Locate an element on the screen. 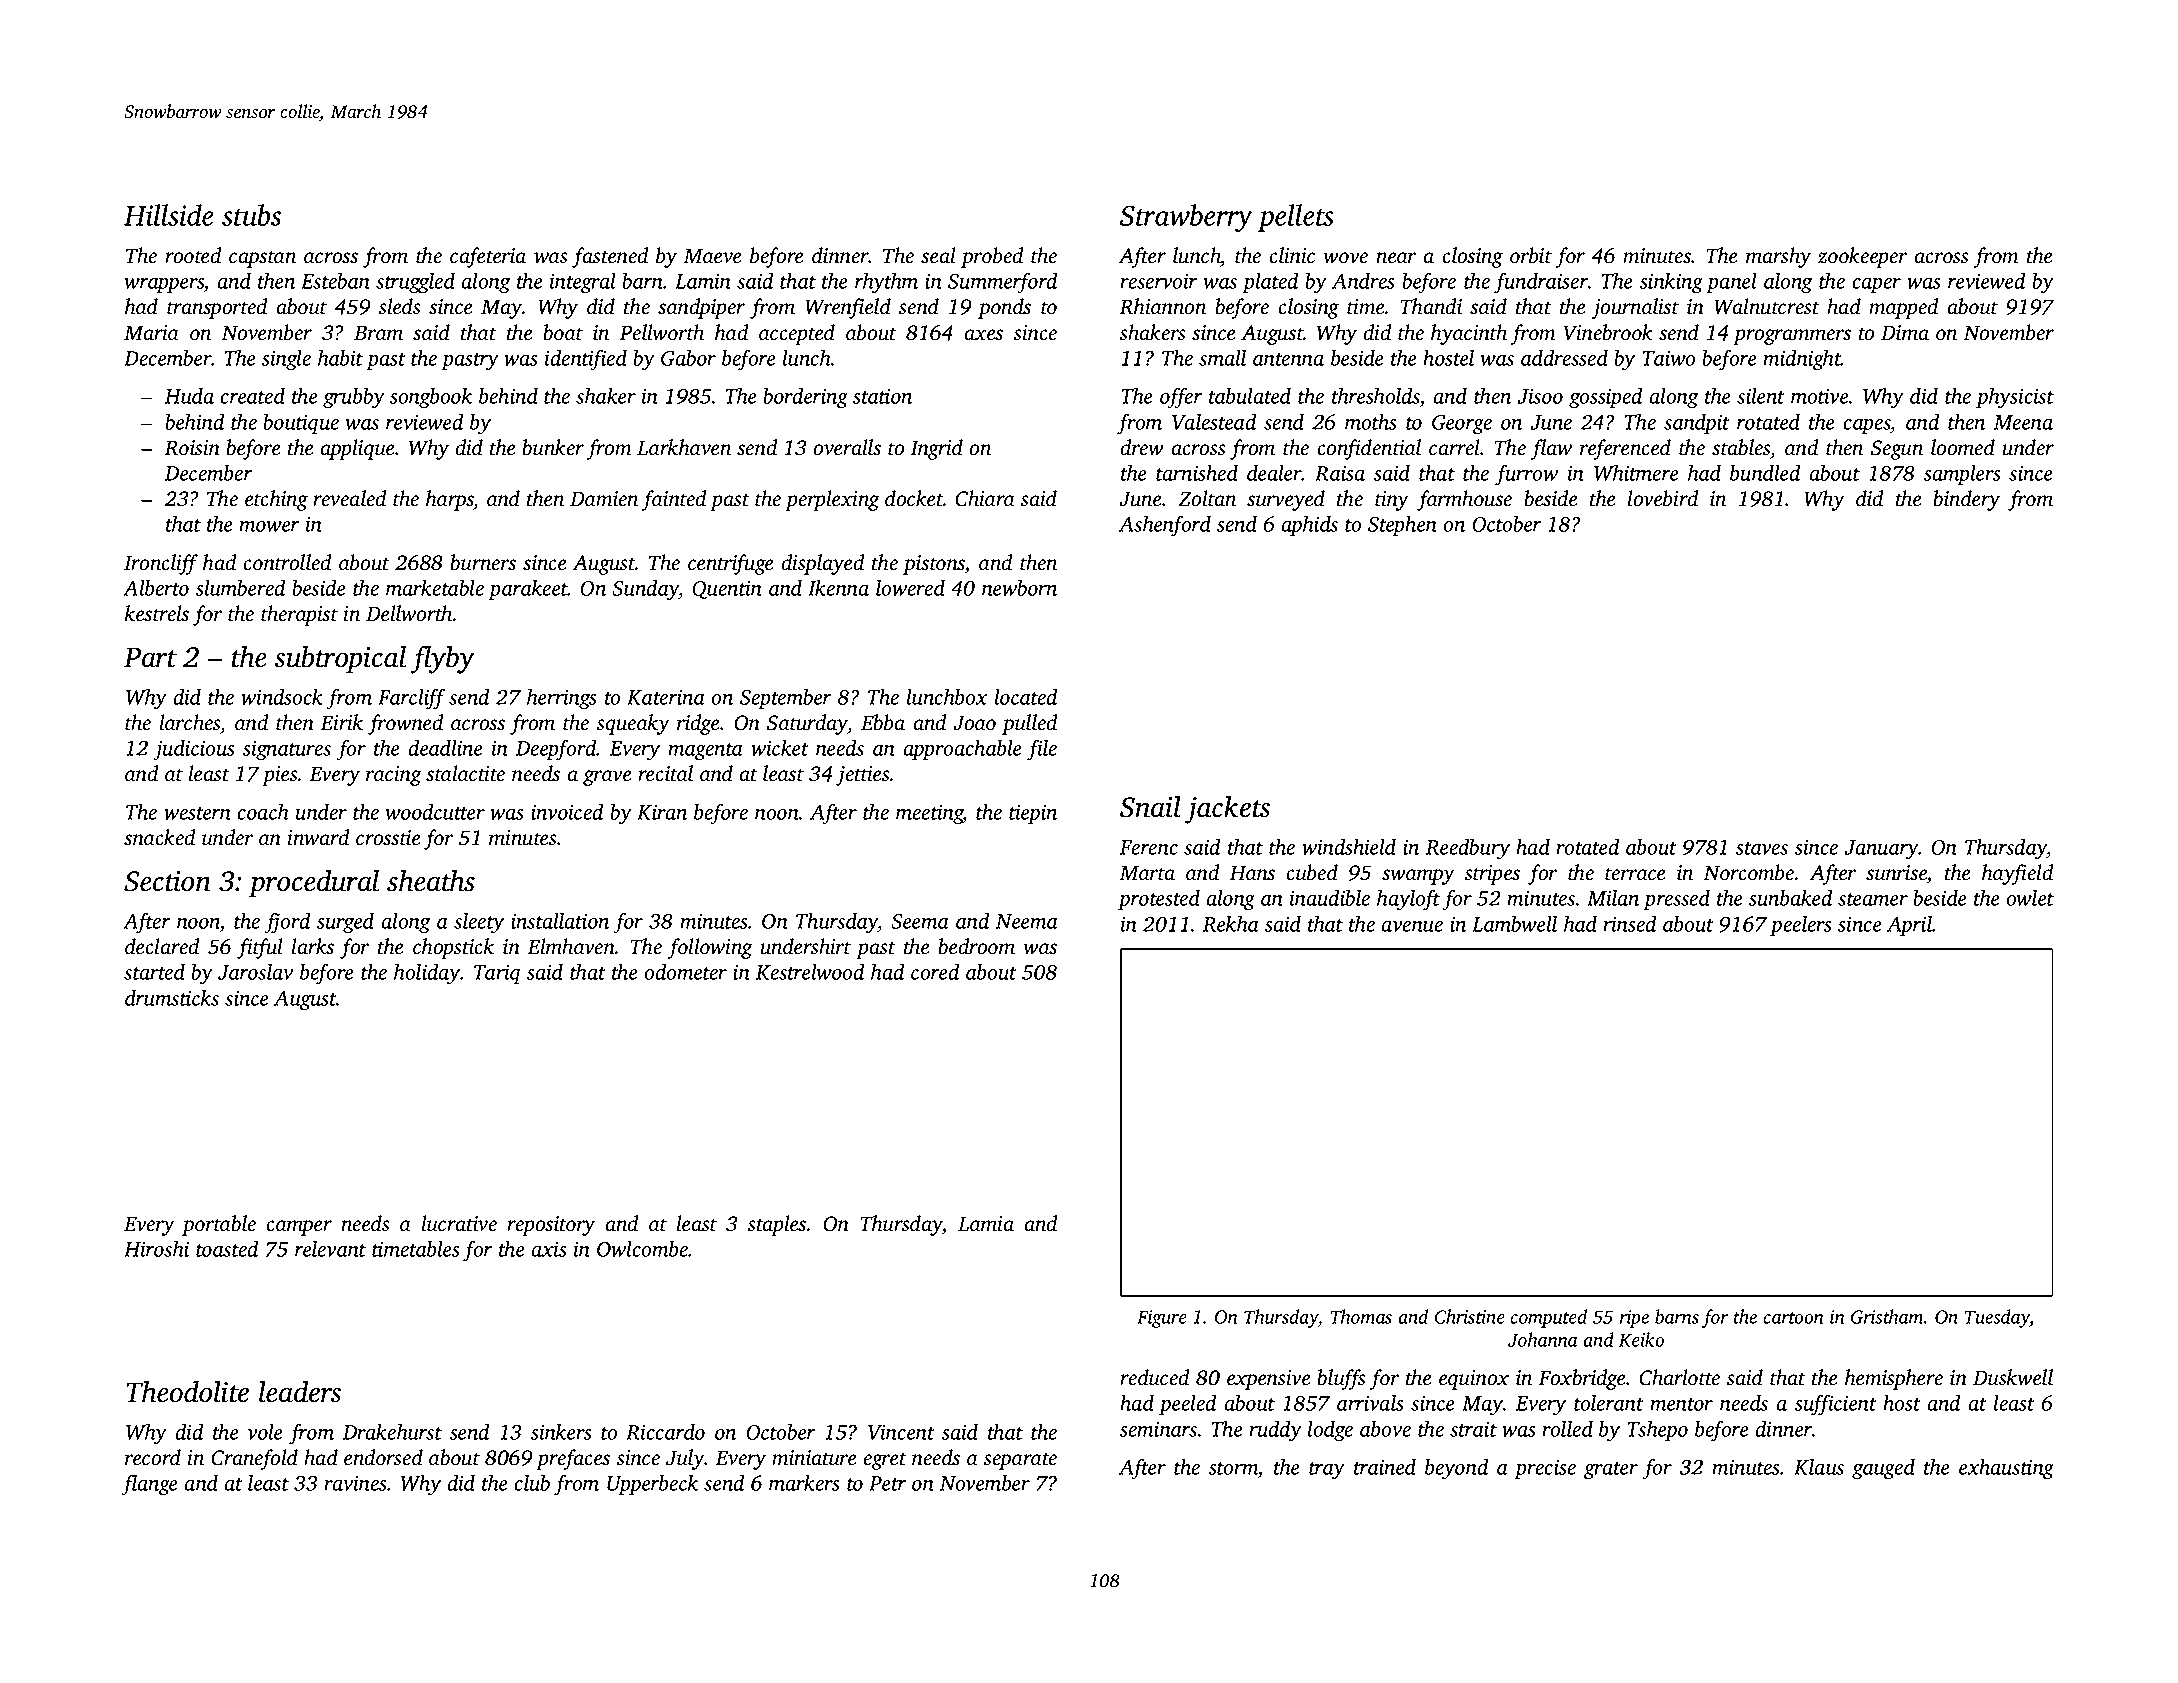 The width and height of the screenshot is (2178, 1683). Quentin is located at coordinates (727, 589).
